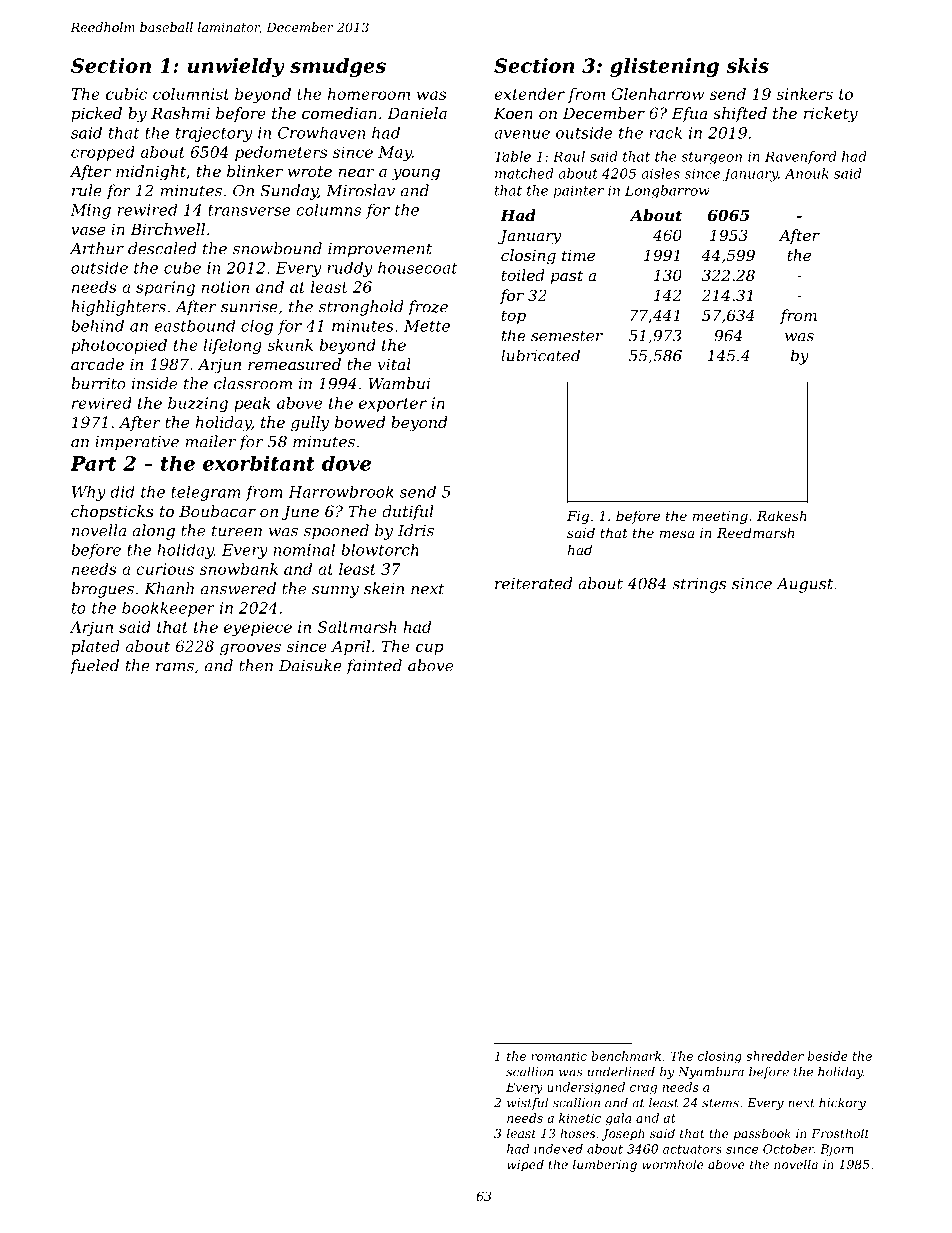  I want to click on skis, so click(747, 65).
